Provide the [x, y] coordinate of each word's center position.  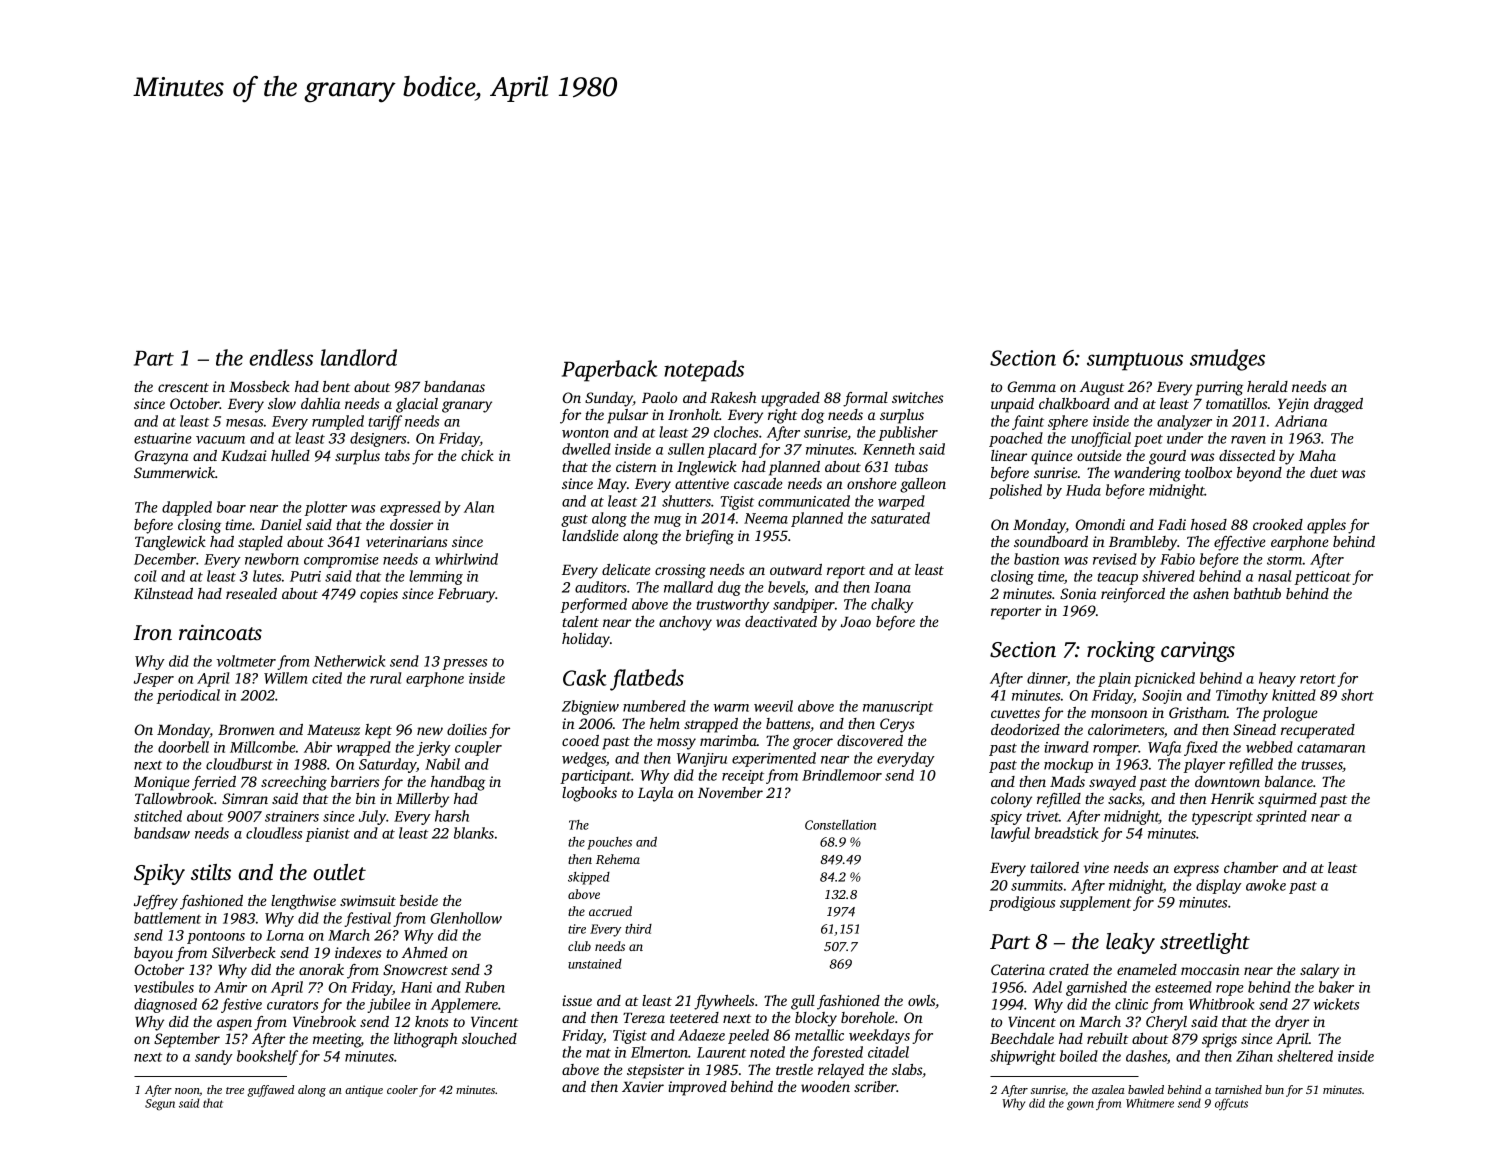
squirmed [1287, 800]
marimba [728, 740]
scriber [875, 1086]
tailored [1054, 867]
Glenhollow [466, 918]
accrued [610, 911]
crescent [183, 387]
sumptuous [1135, 362]
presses [464, 664]
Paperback [610, 371]
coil [145, 576]
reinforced [1133, 595]
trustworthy [733, 605]
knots [431, 1021]
